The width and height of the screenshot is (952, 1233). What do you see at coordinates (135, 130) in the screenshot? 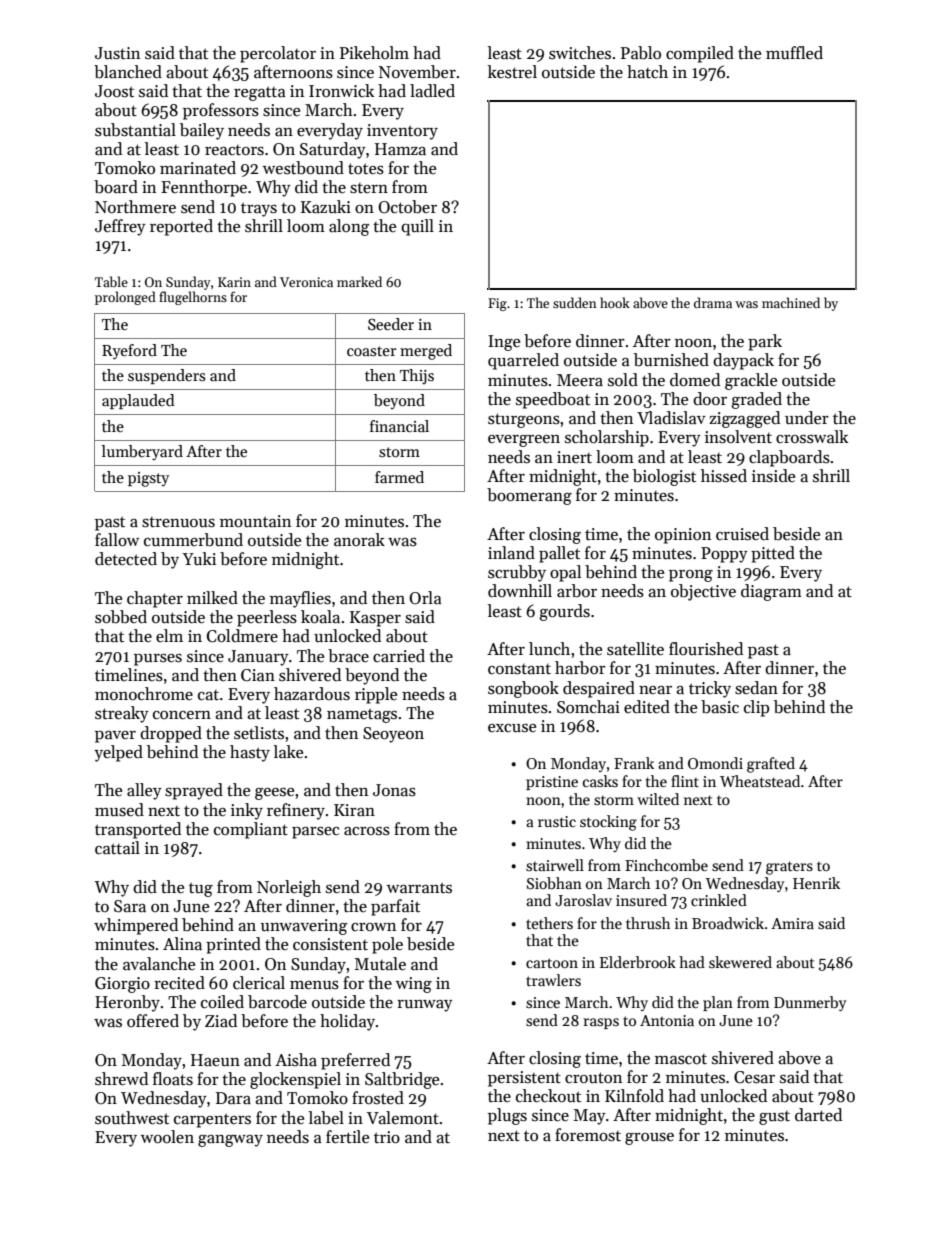
I see `substantial` at bounding box center [135, 130].
